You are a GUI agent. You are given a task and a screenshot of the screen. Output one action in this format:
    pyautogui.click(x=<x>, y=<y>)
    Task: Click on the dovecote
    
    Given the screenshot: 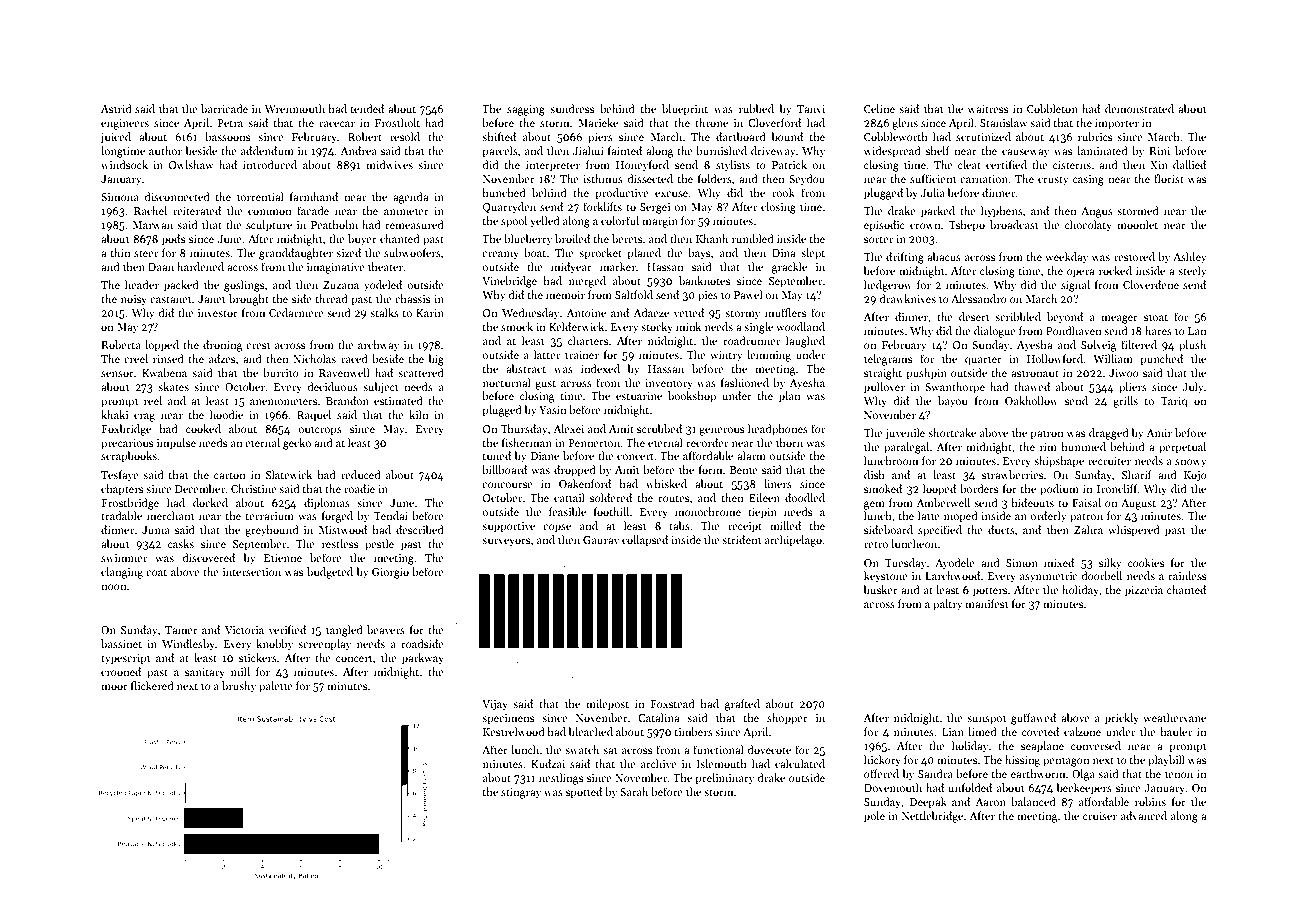 What is the action you would take?
    pyautogui.click(x=769, y=749)
